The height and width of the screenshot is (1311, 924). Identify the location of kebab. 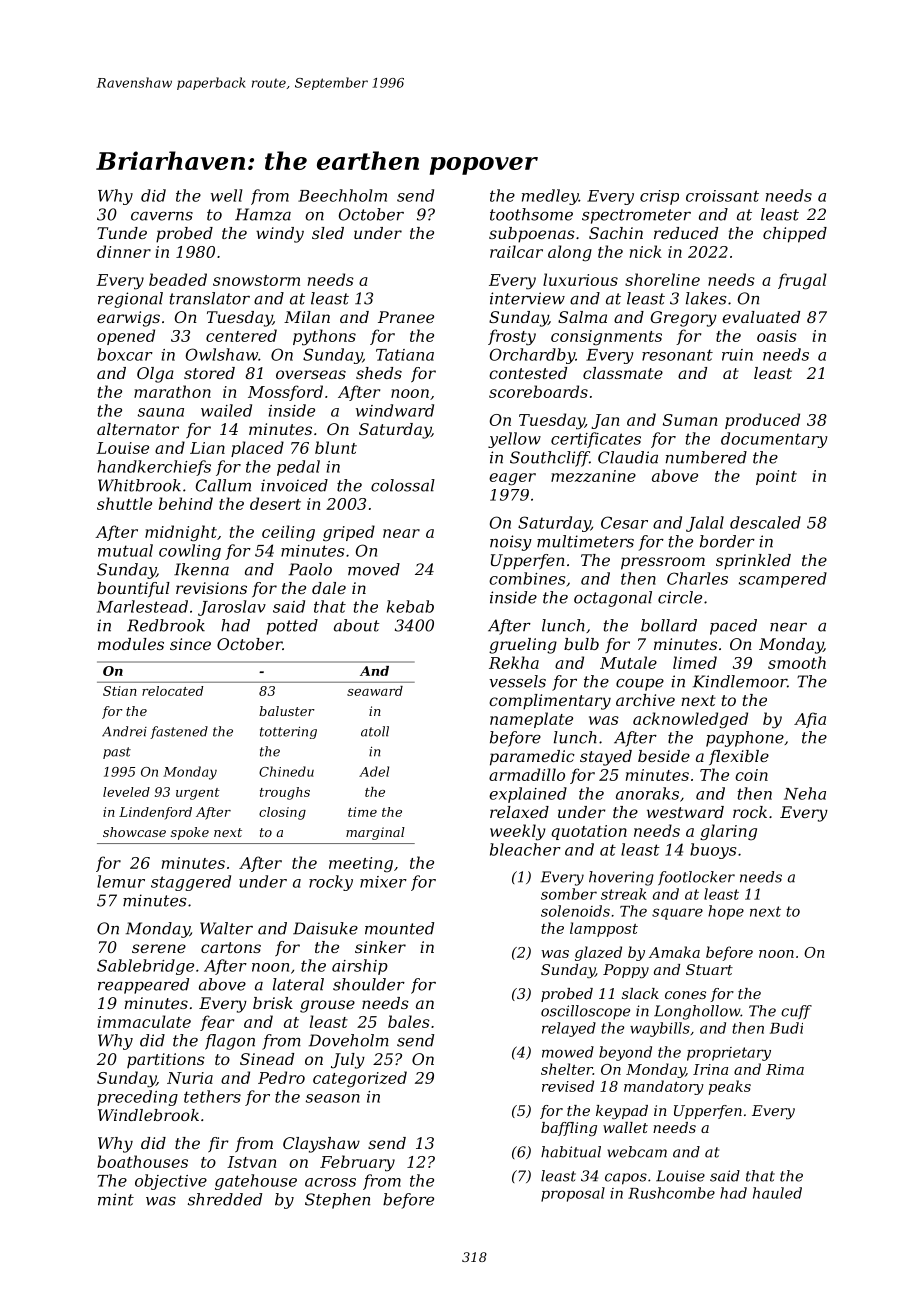
(410, 606).
